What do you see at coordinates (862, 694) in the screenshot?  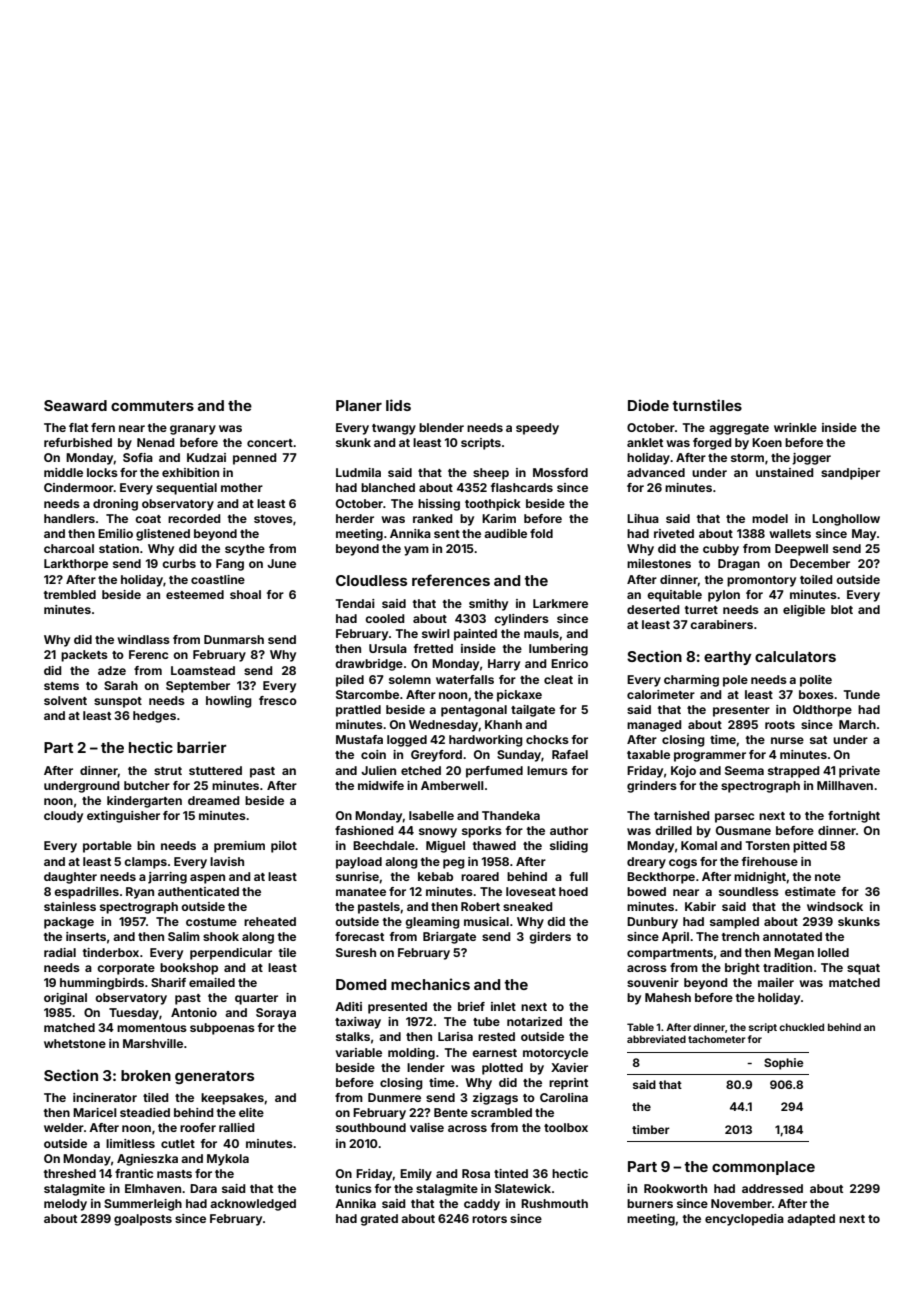 I see `Tunde` at bounding box center [862, 694].
